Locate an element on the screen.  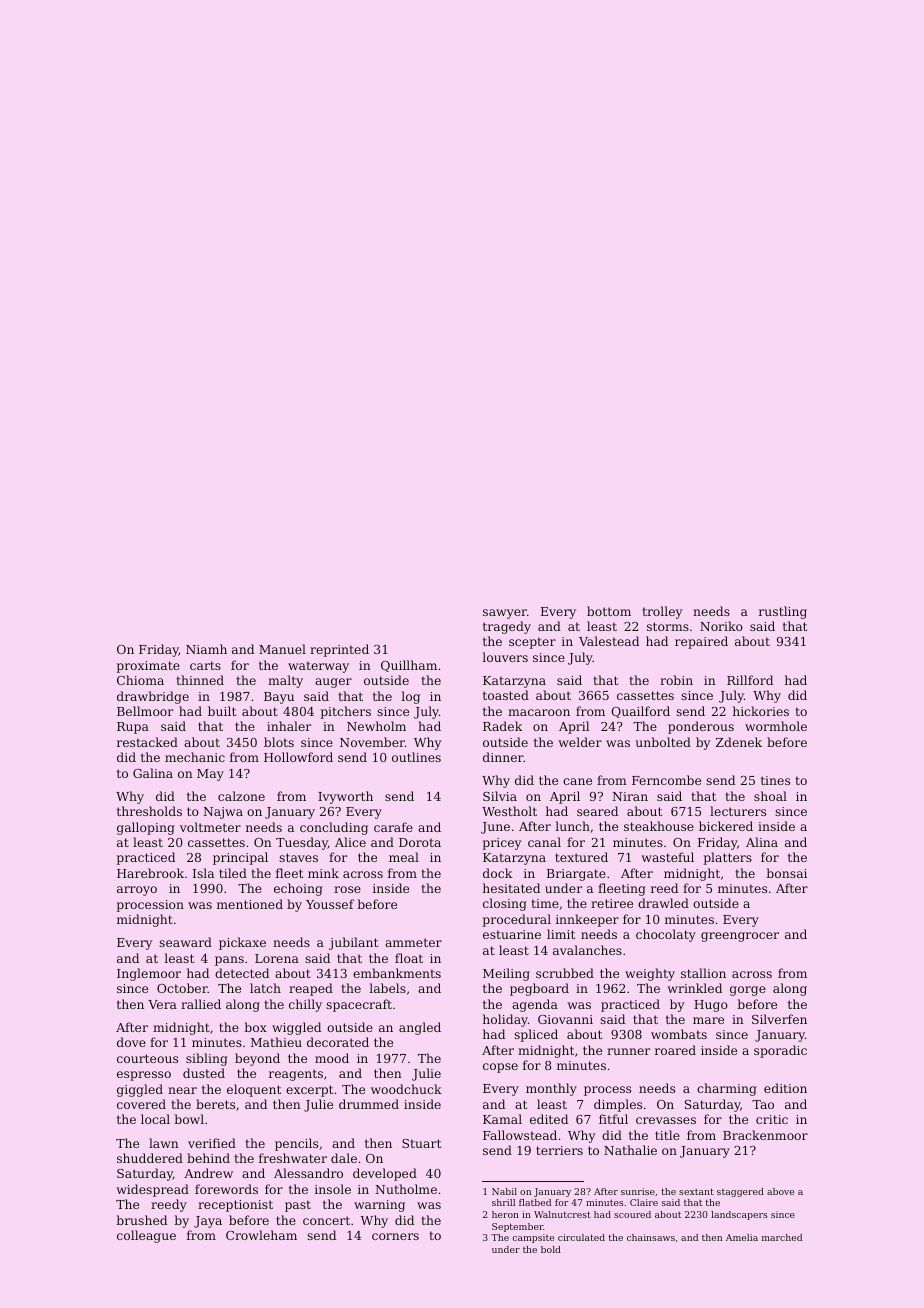
welder is located at coordinates (580, 742).
